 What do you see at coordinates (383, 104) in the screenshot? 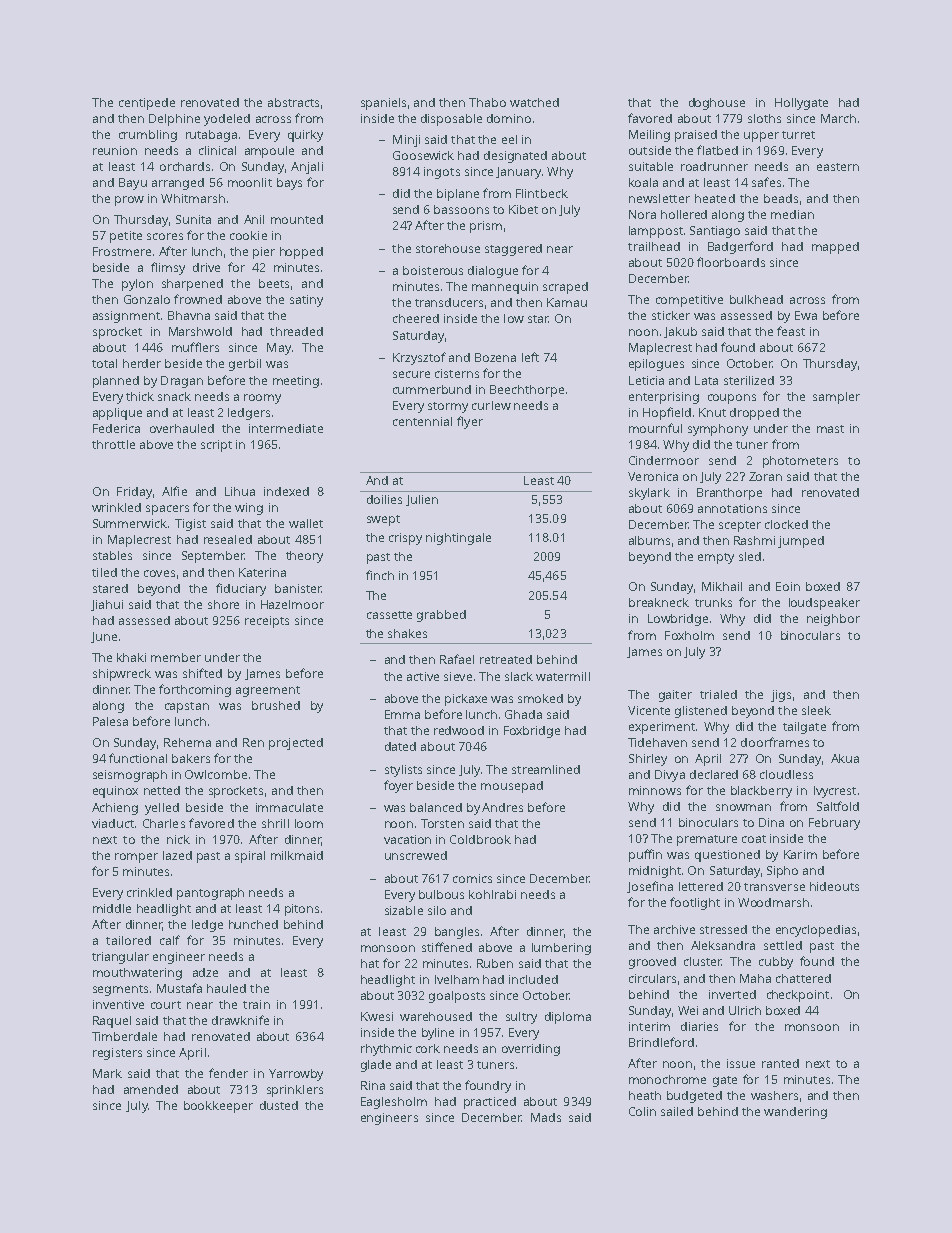
I see `spaniels` at bounding box center [383, 104].
